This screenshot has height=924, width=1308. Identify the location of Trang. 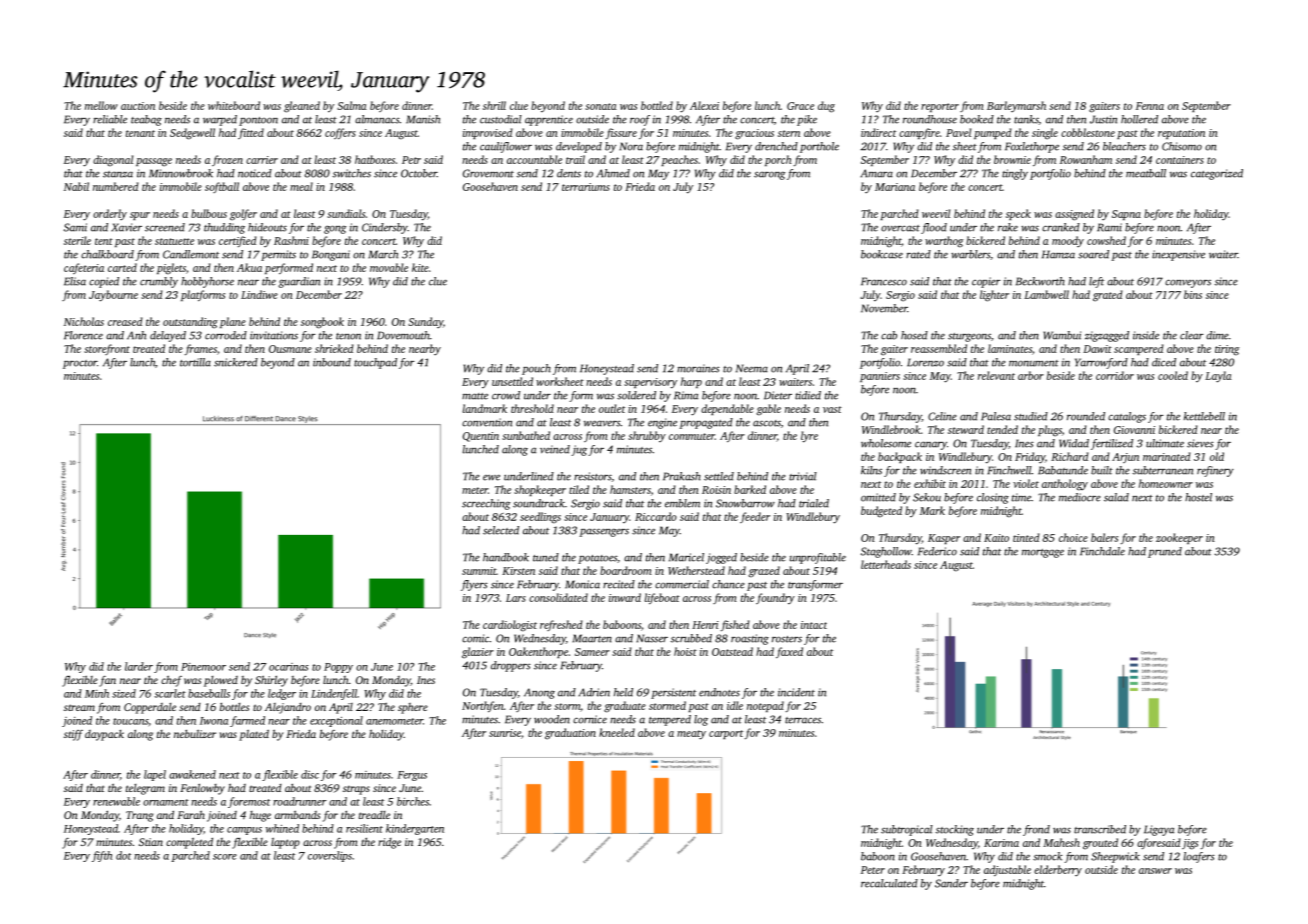
(139, 816).
